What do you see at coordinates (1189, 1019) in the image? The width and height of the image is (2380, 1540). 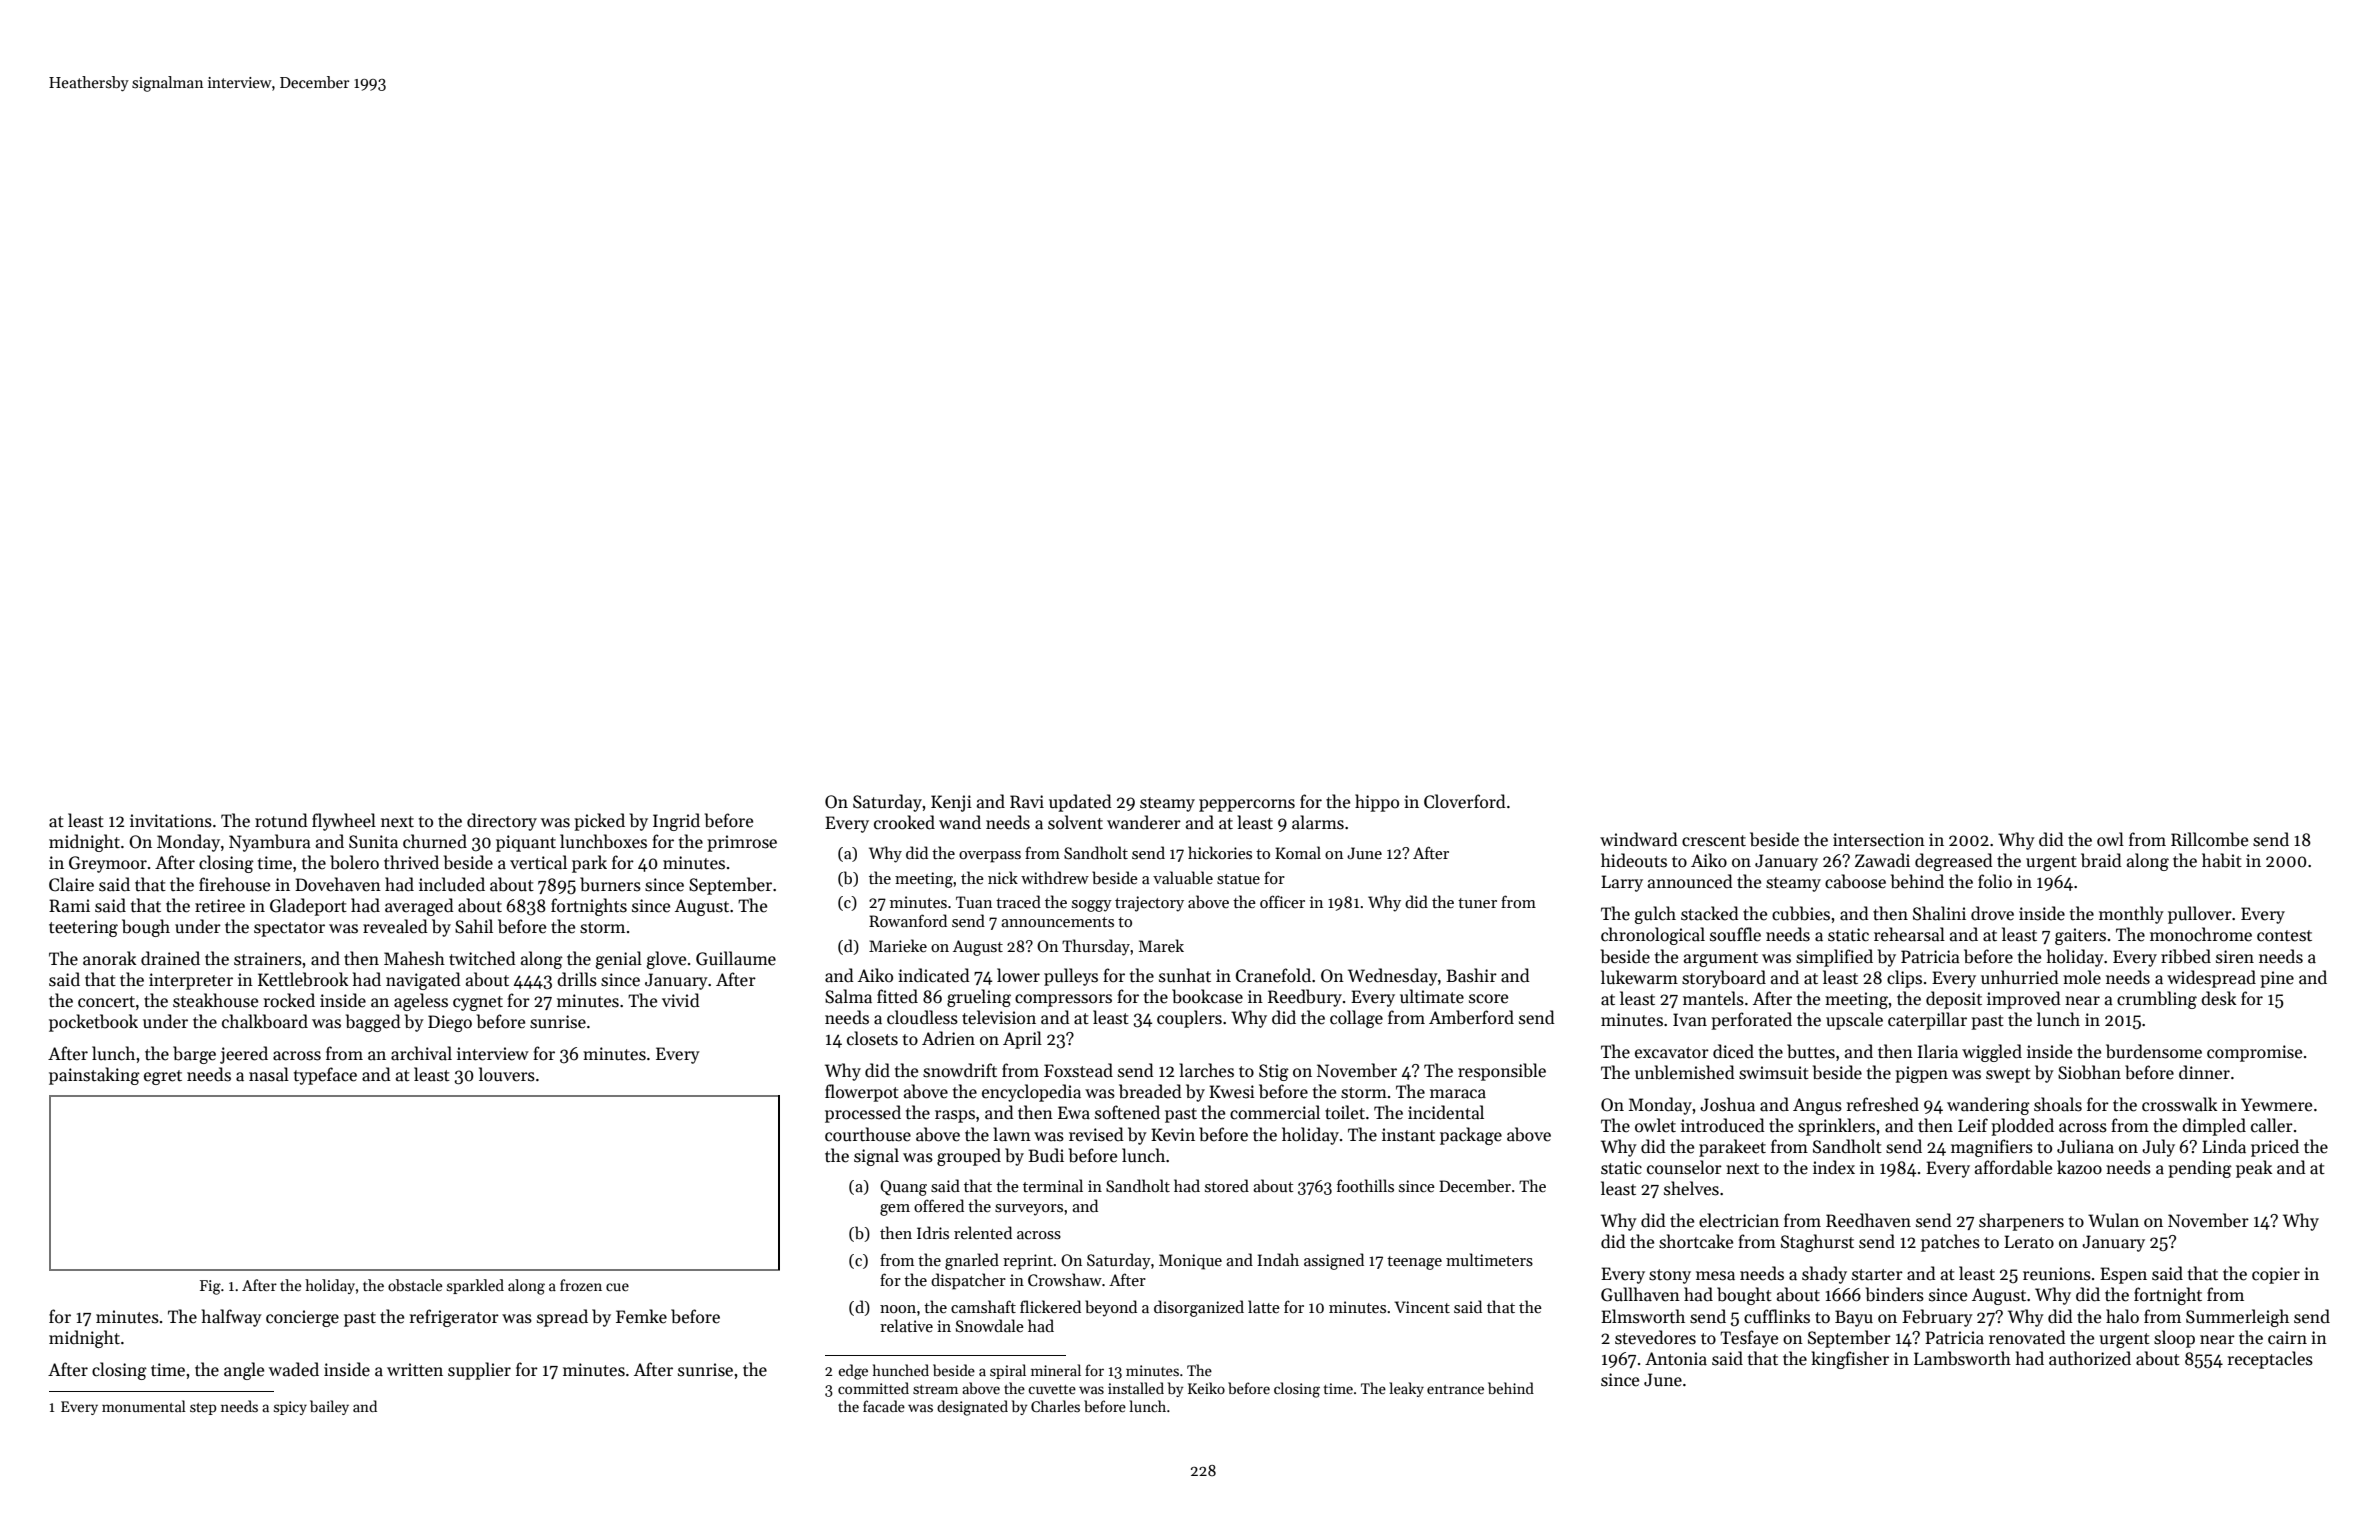 I see `couplers` at bounding box center [1189, 1019].
